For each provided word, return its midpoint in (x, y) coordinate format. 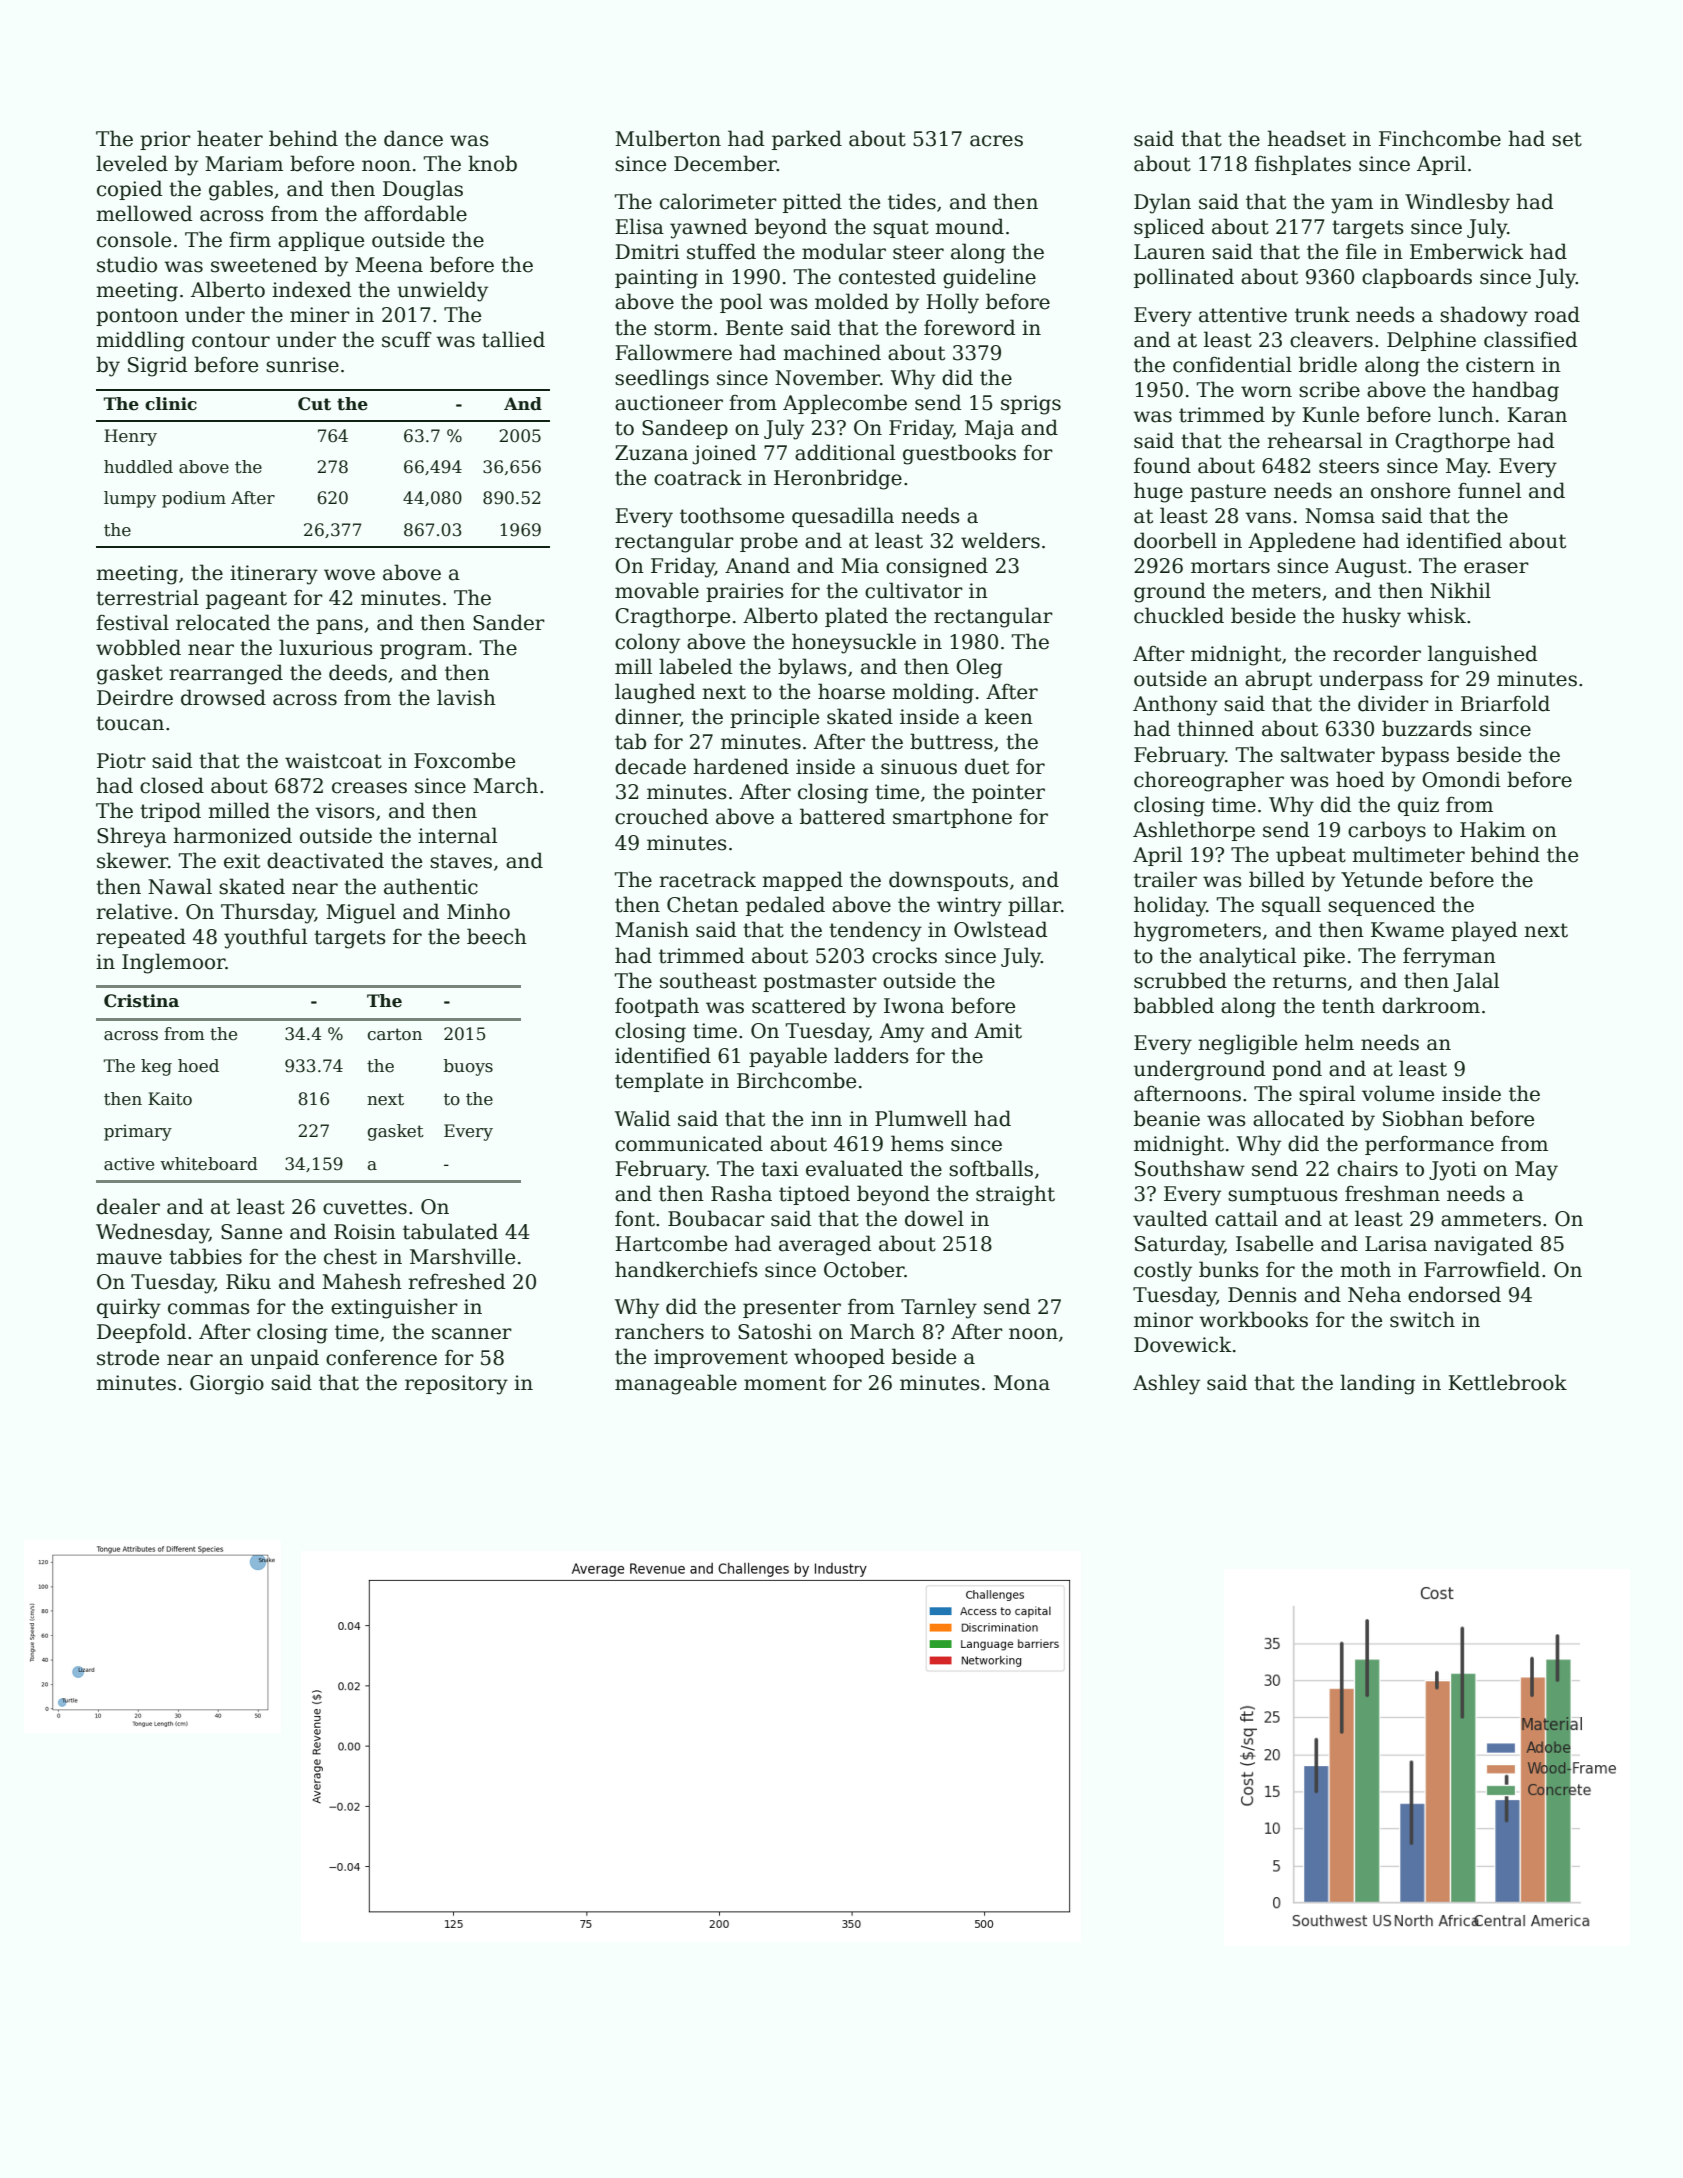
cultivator (914, 590)
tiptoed (814, 1195)
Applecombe (845, 404)
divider (1393, 703)
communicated (689, 1143)
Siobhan (1423, 1118)
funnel (1489, 490)
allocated (1299, 1118)
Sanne (251, 1232)
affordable (415, 213)
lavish (466, 697)
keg (156, 1067)
